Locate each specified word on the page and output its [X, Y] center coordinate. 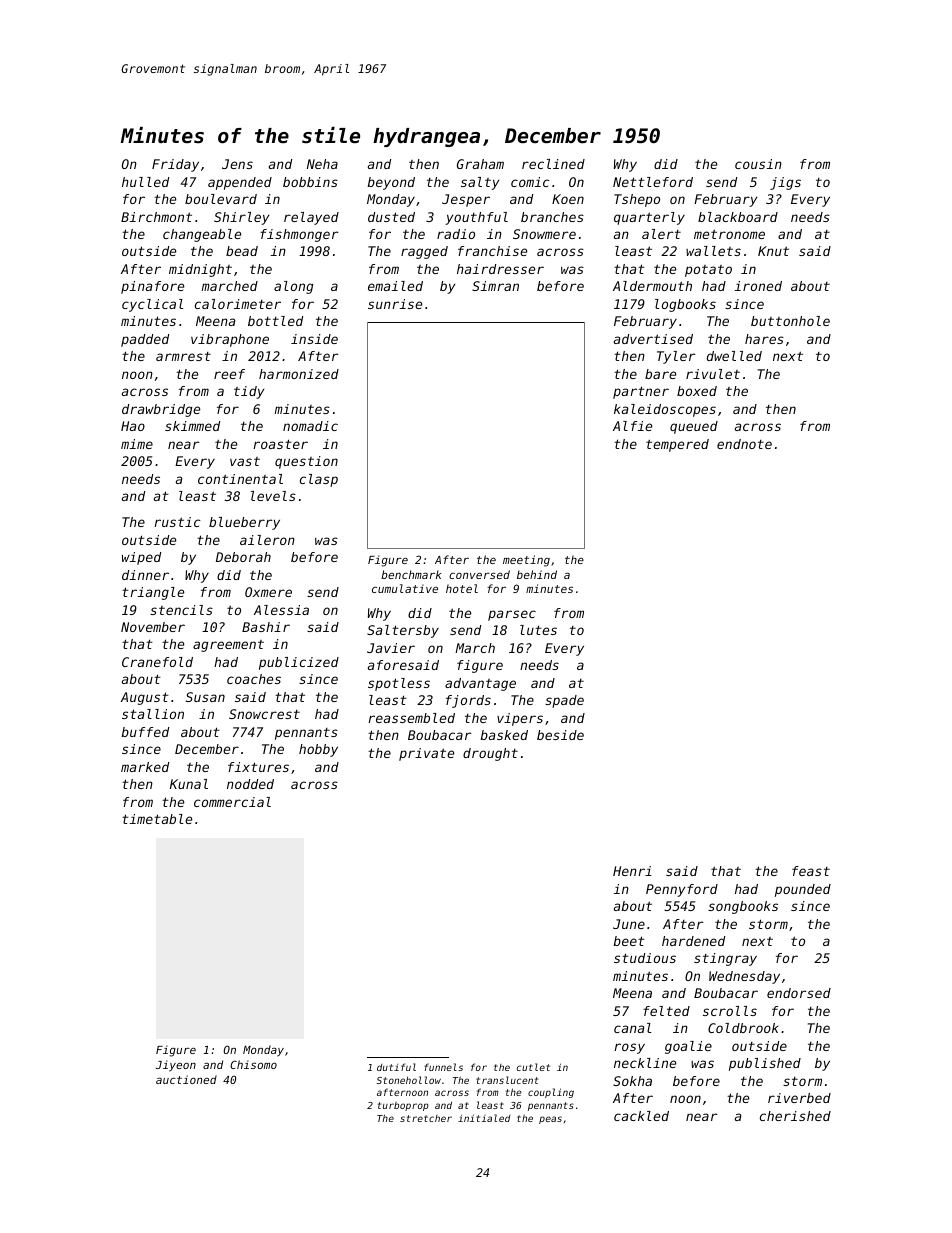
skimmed [192, 426]
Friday [175, 165]
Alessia [281, 610]
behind [537, 574]
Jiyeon [176, 1066]
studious [645, 958]
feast [811, 871]
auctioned [186, 1079]
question [306, 462]
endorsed [799, 993]
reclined [553, 164]
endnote [744, 444]
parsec [512, 615]
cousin [758, 164]
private [426, 754]
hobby [318, 750]
